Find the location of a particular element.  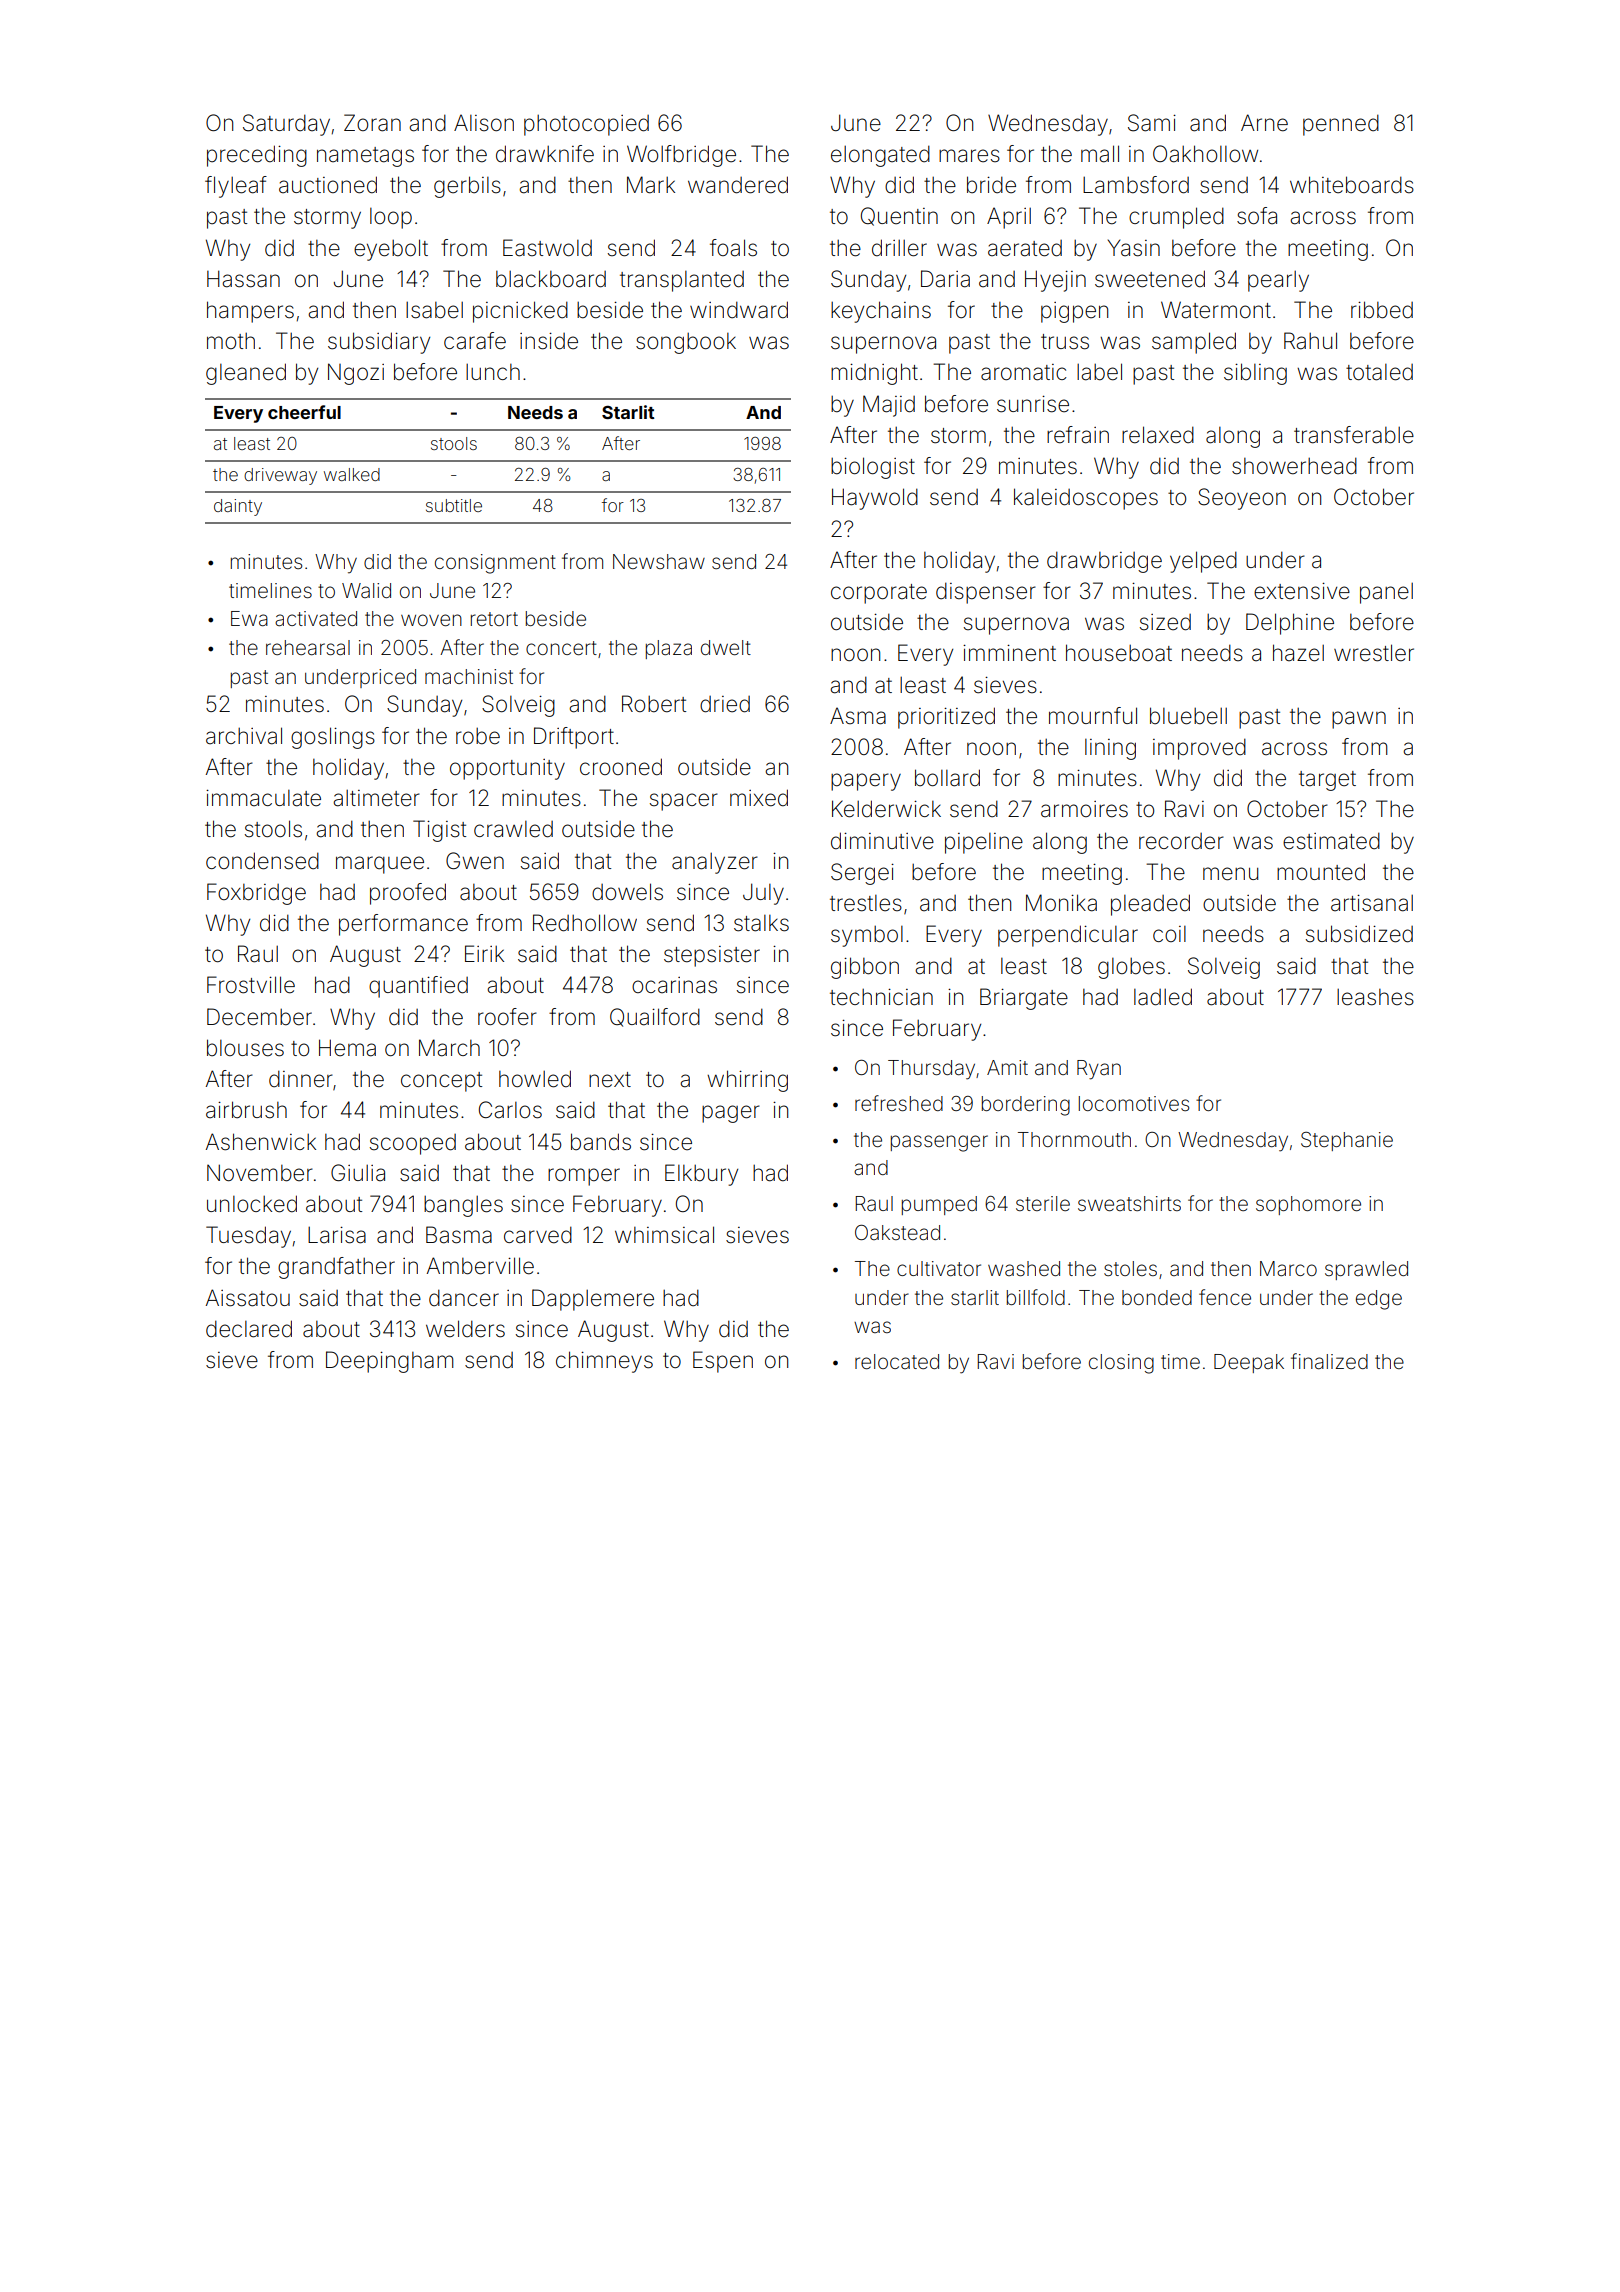

Ashenwick is located at coordinates (261, 1142).
